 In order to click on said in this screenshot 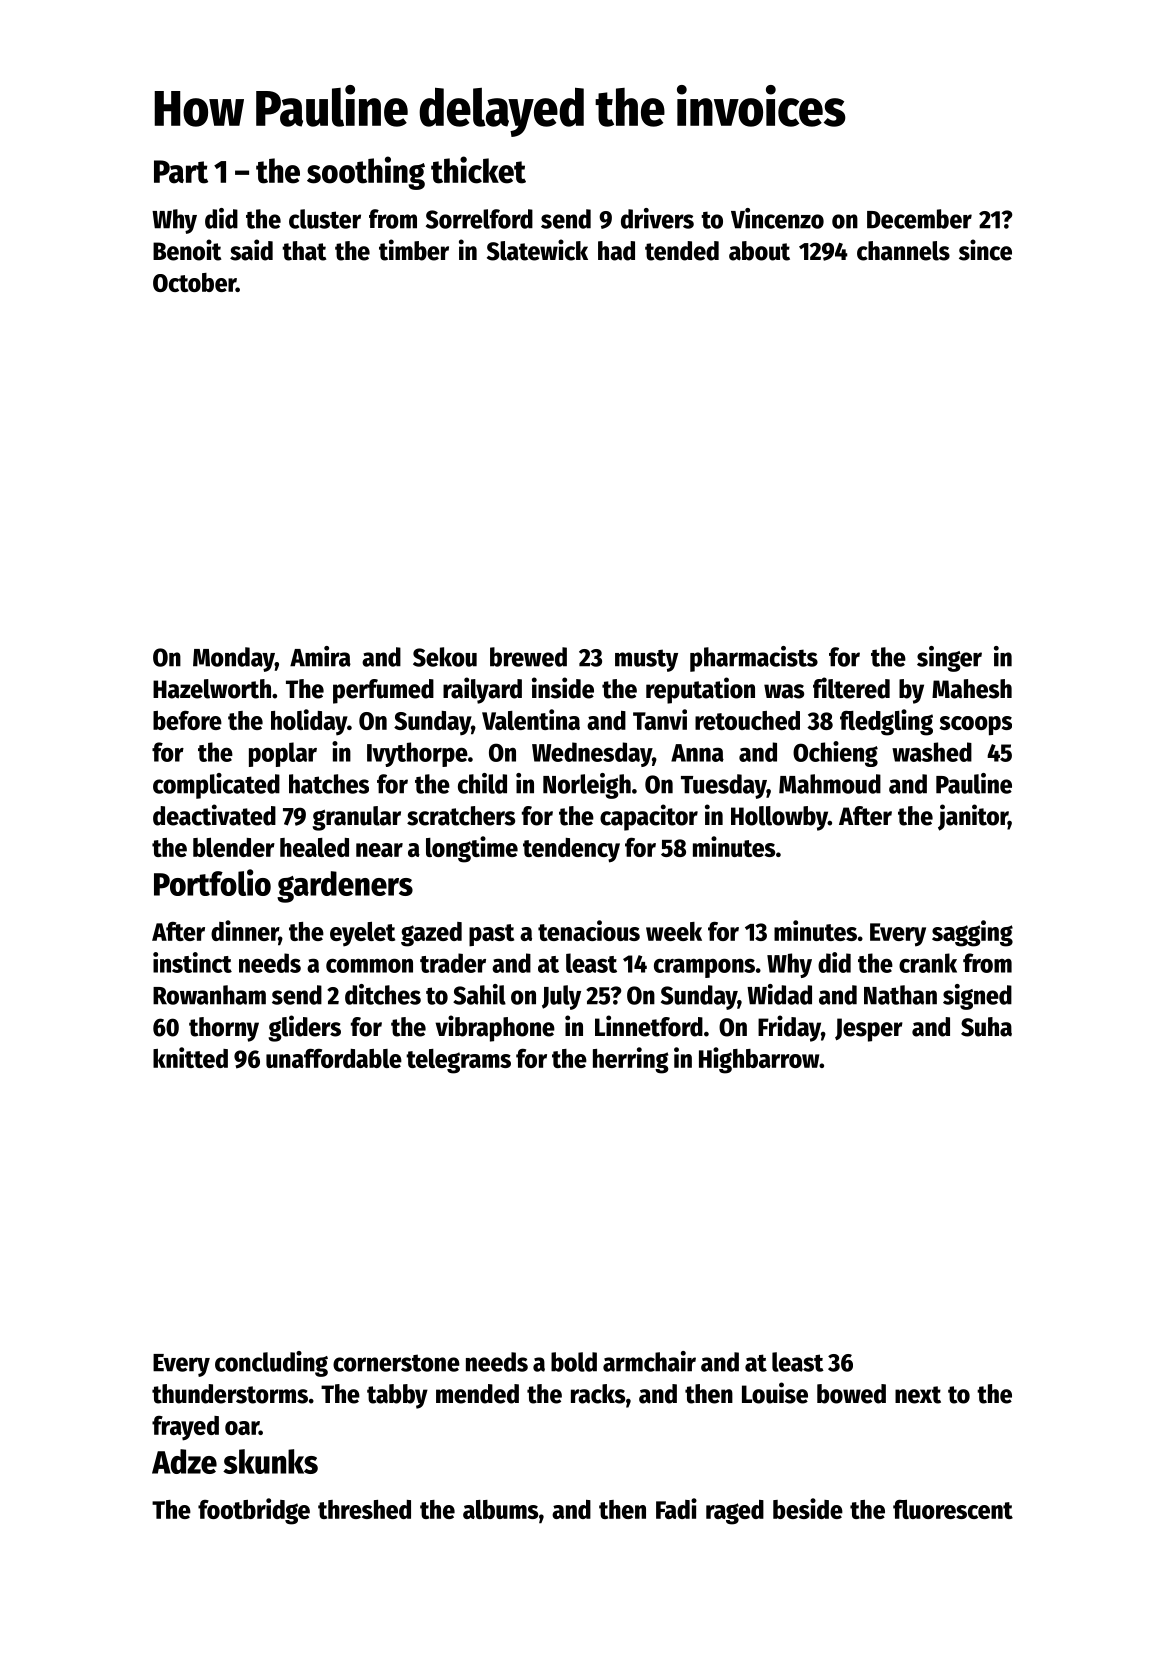, I will do `click(251, 250)`.
